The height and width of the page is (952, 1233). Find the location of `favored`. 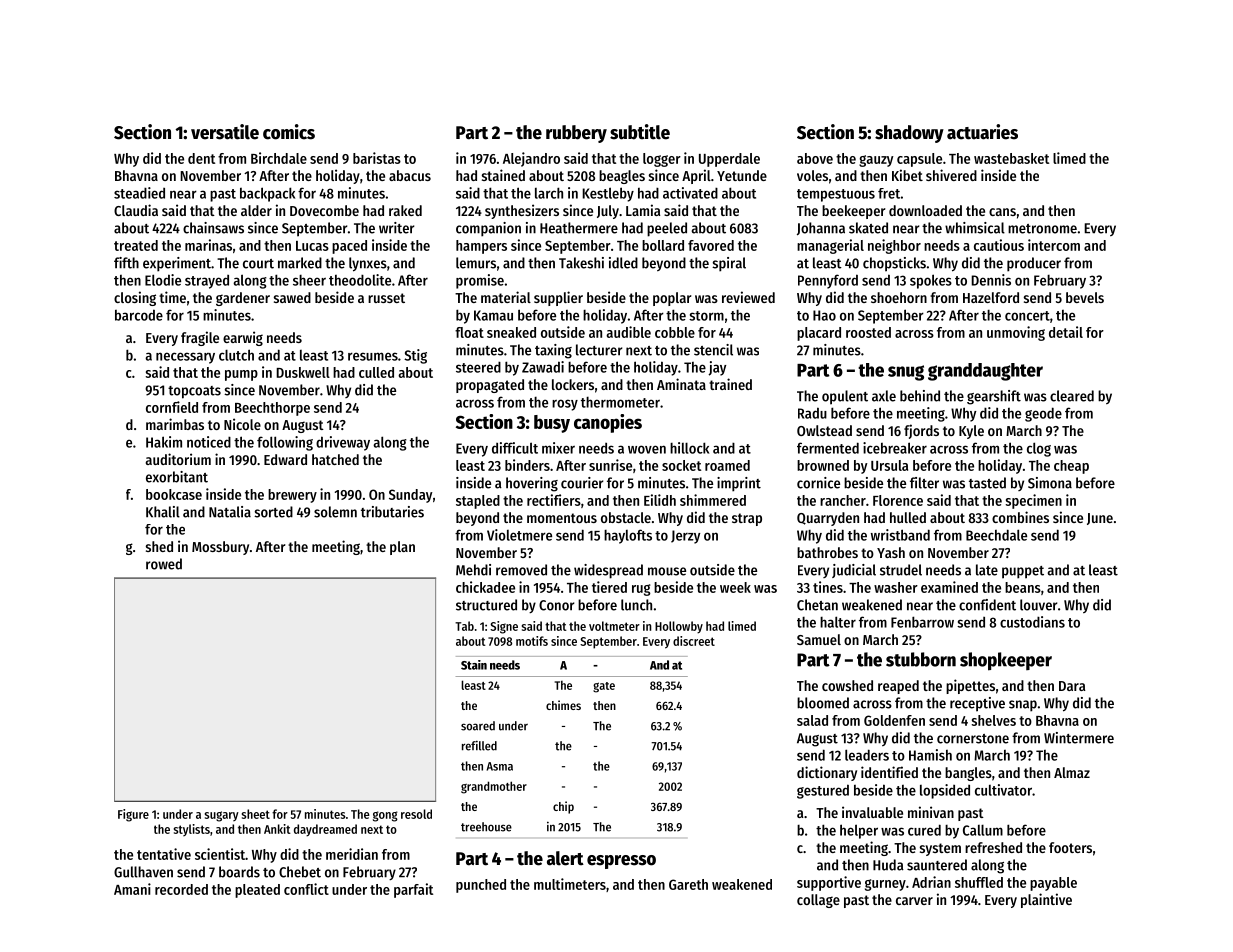

favored is located at coordinates (711, 245).
